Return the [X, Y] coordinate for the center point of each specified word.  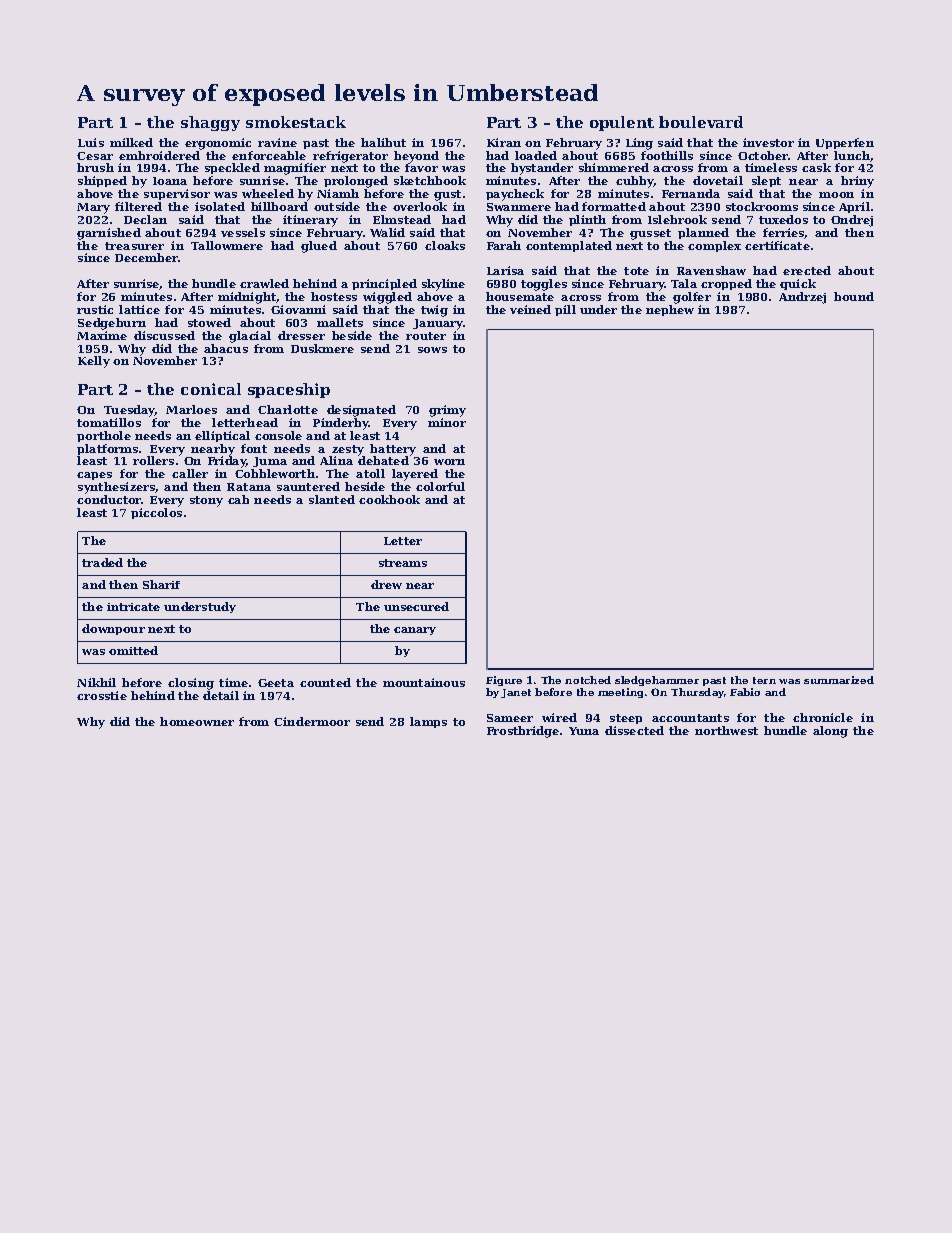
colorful [440, 486]
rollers [153, 460]
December [146, 257]
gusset [650, 234]
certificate [777, 245]
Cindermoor [312, 721]
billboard [279, 206]
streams [403, 563]
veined [530, 309]
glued [319, 247]
